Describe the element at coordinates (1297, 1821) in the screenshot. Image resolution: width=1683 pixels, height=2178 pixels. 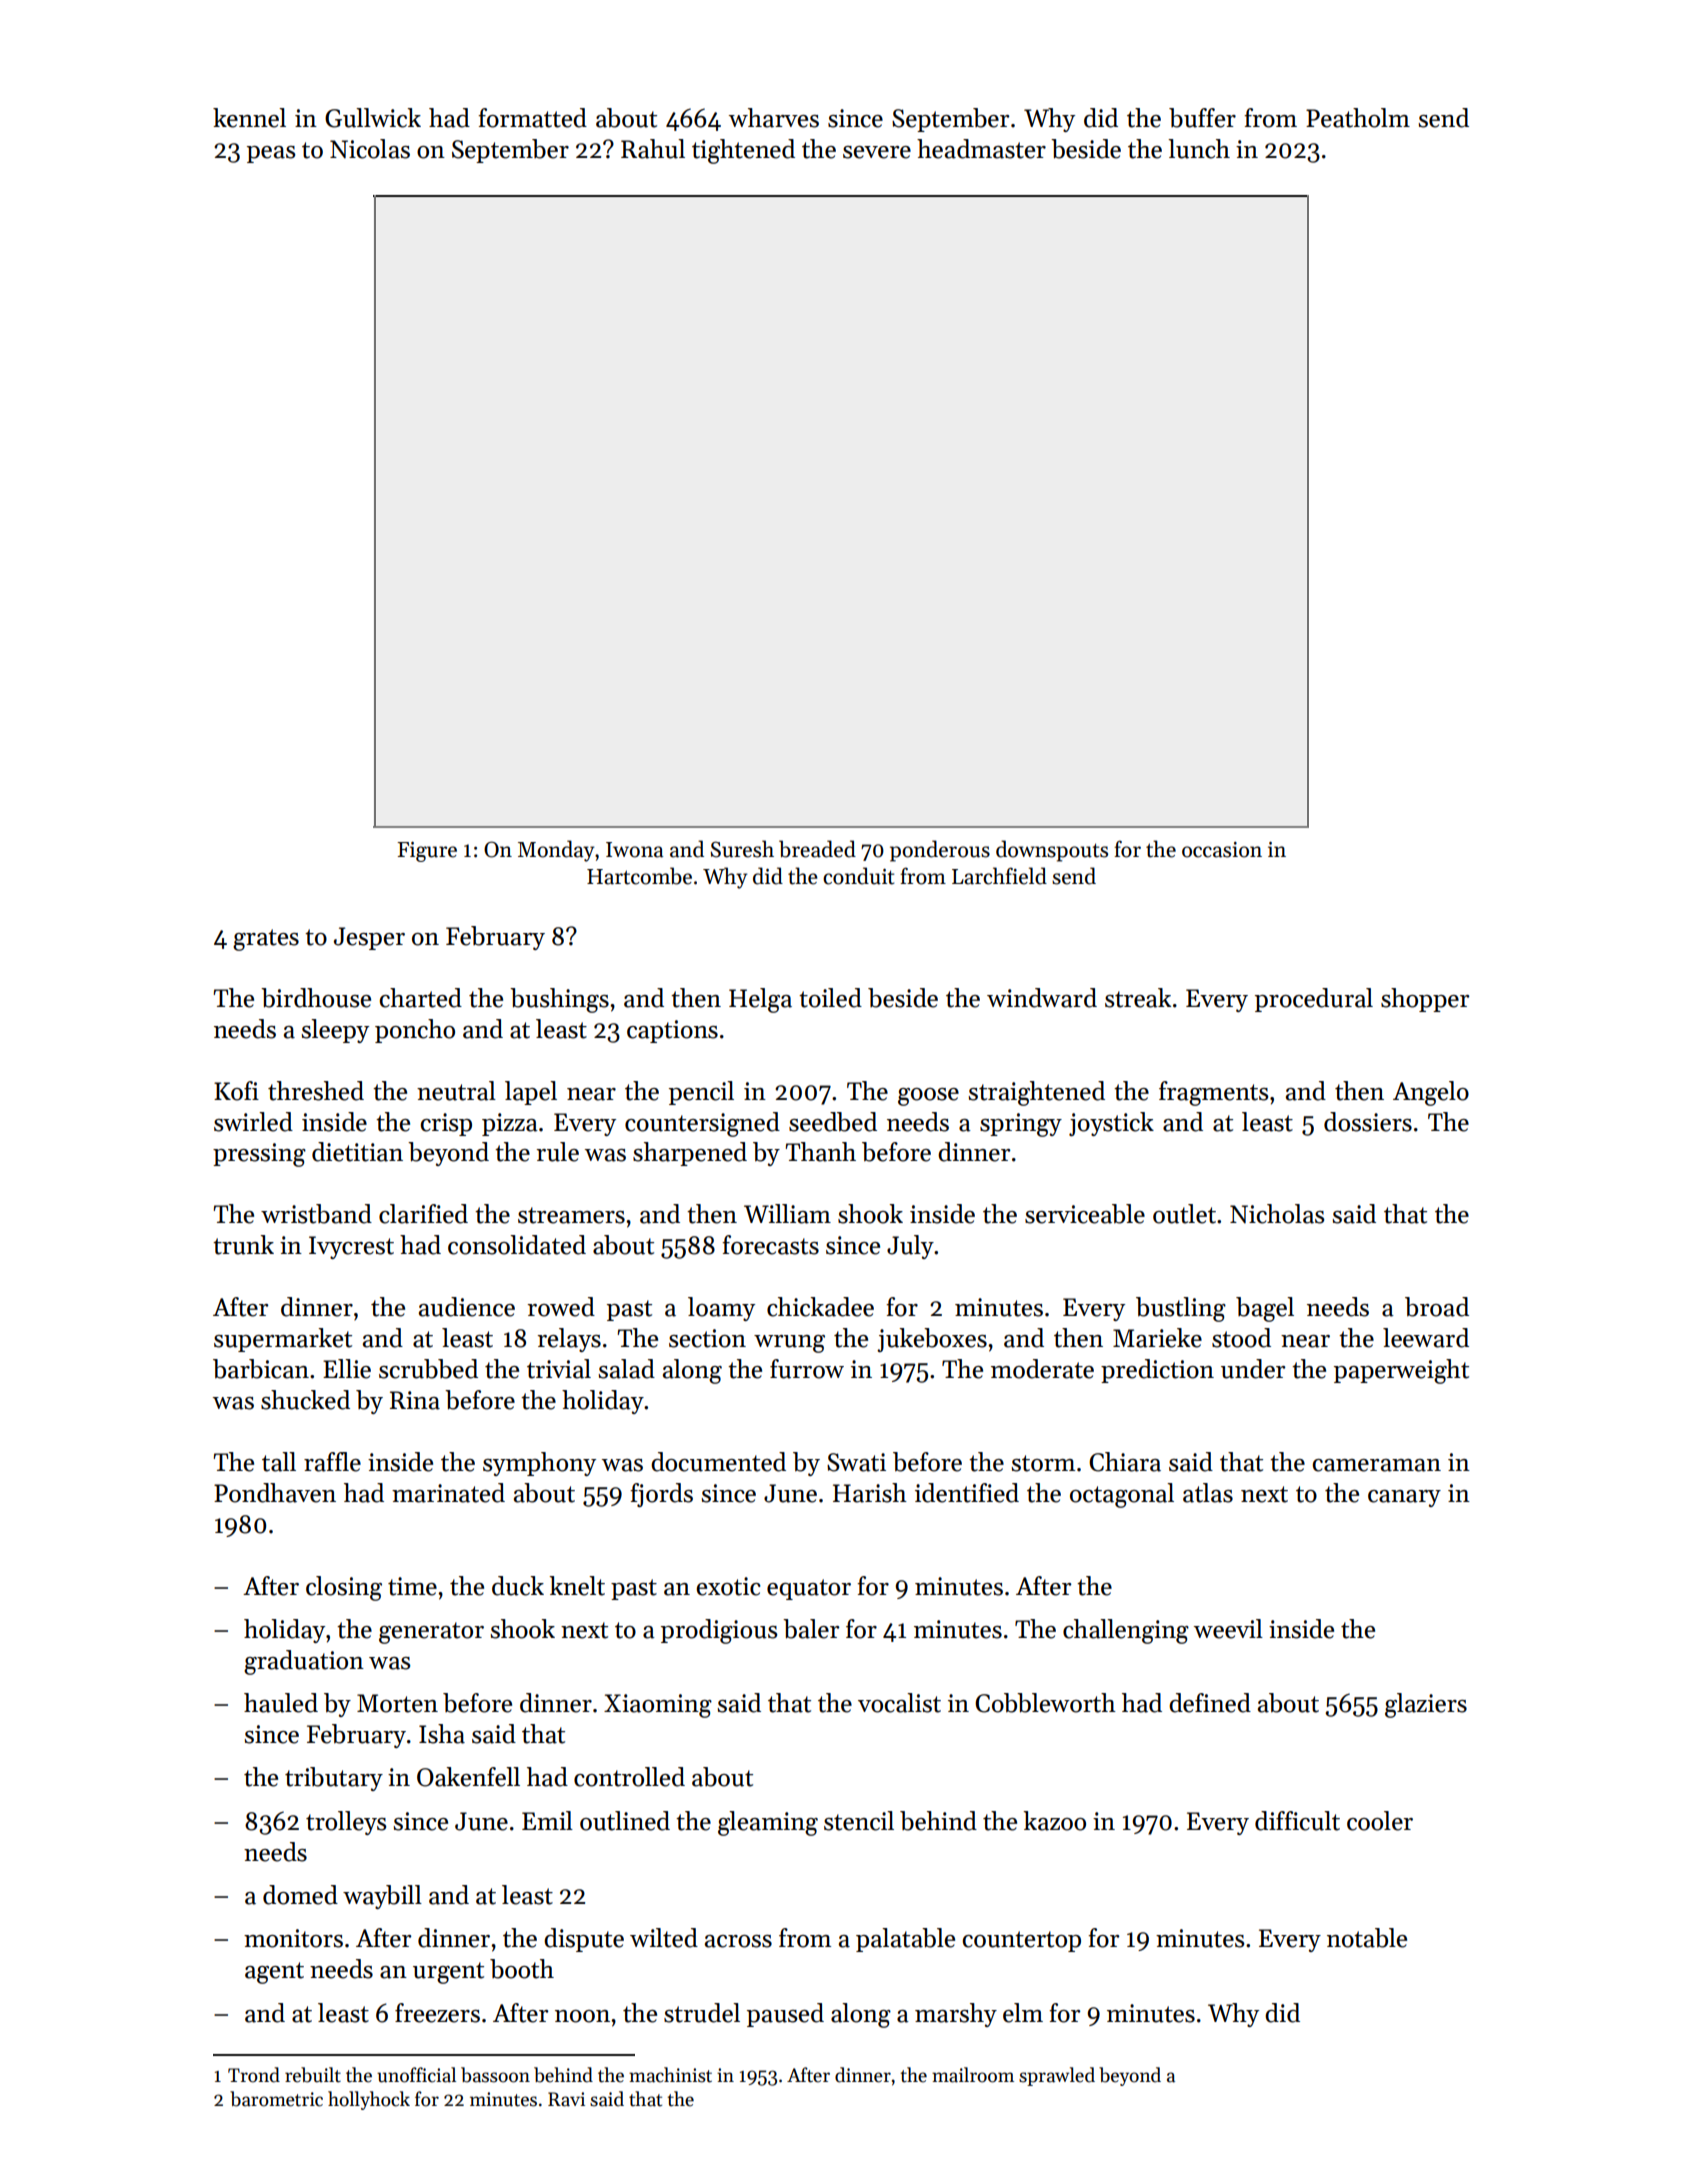
I see `difficult` at that location.
